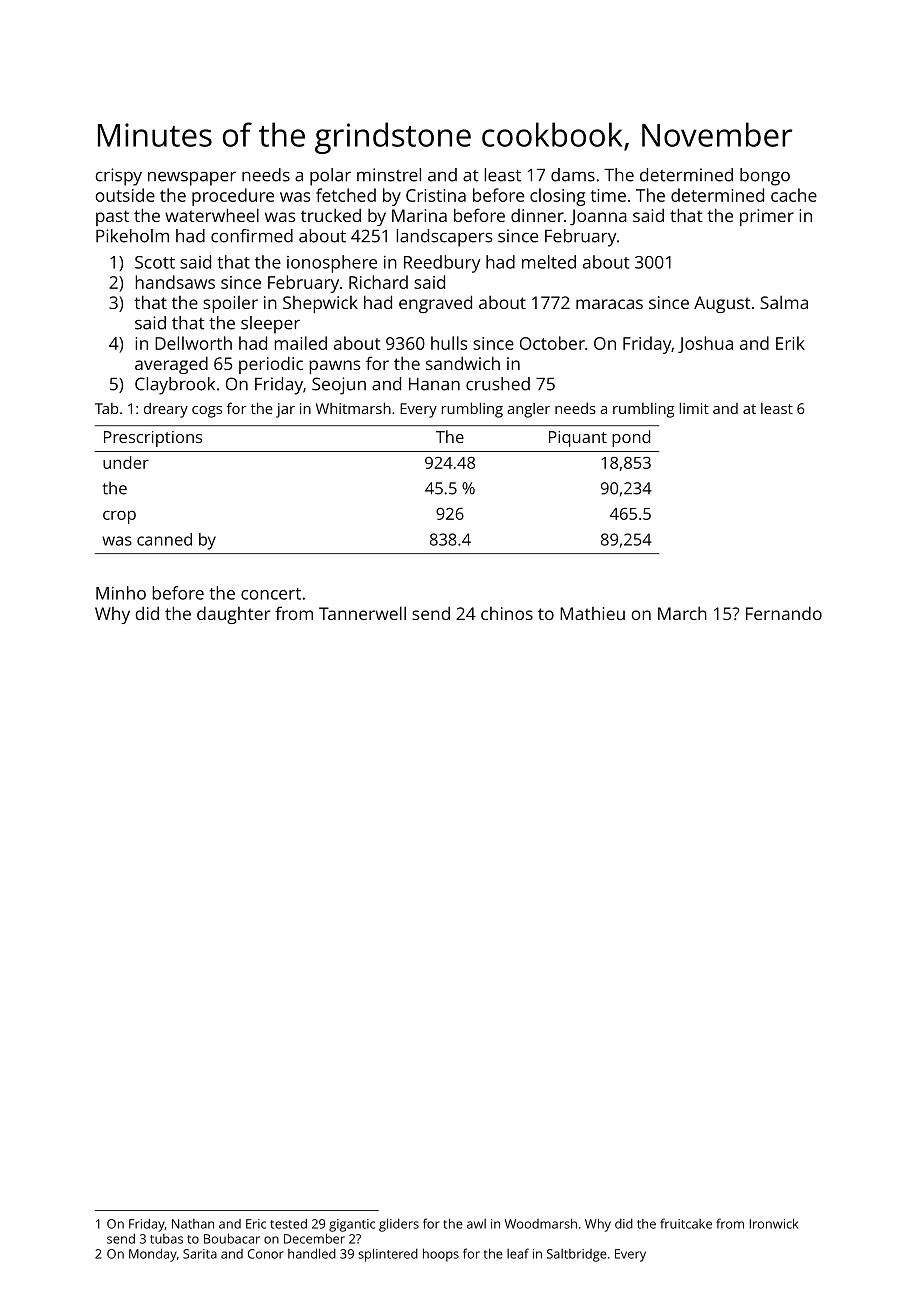 The width and height of the page is (924, 1308). Describe the element at coordinates (577, 1255) in the page. I see `Saltbridge` at that location.
